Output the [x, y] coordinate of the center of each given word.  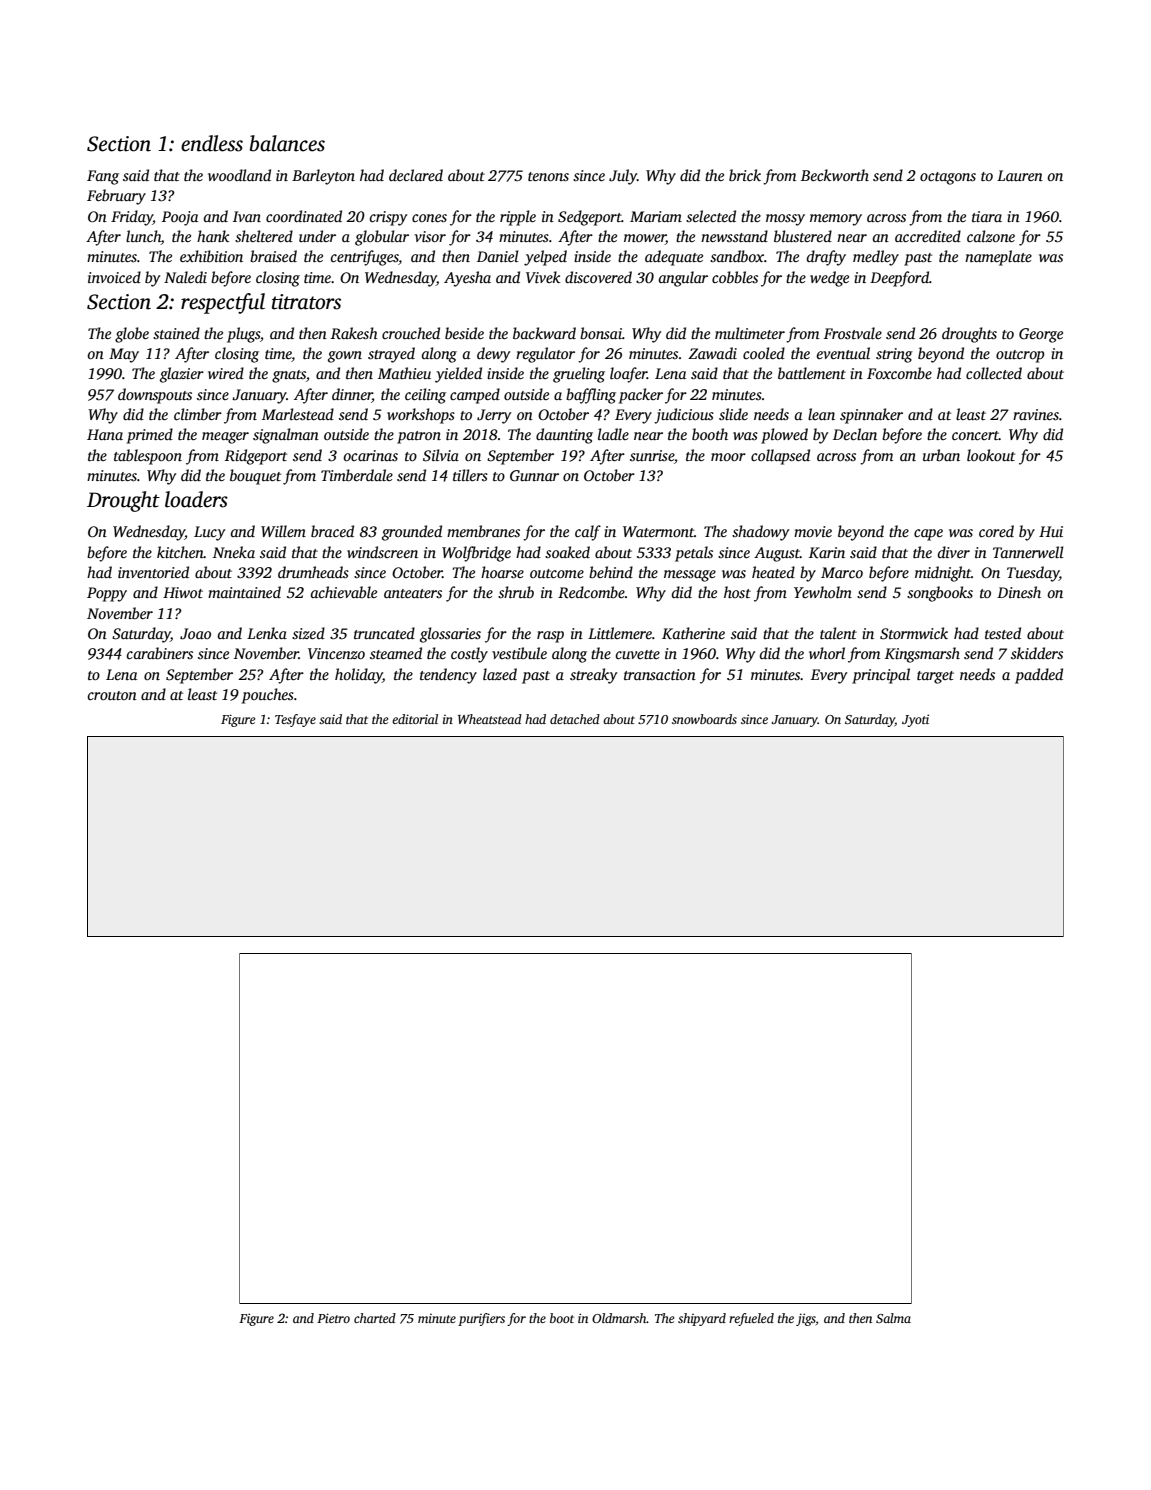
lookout [991, 455]
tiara [987, 216]
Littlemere [620, 633]
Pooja [180, 218]
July [623, 177]
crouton [112, 695]
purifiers [481, 1319]
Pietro [333, 1318]
